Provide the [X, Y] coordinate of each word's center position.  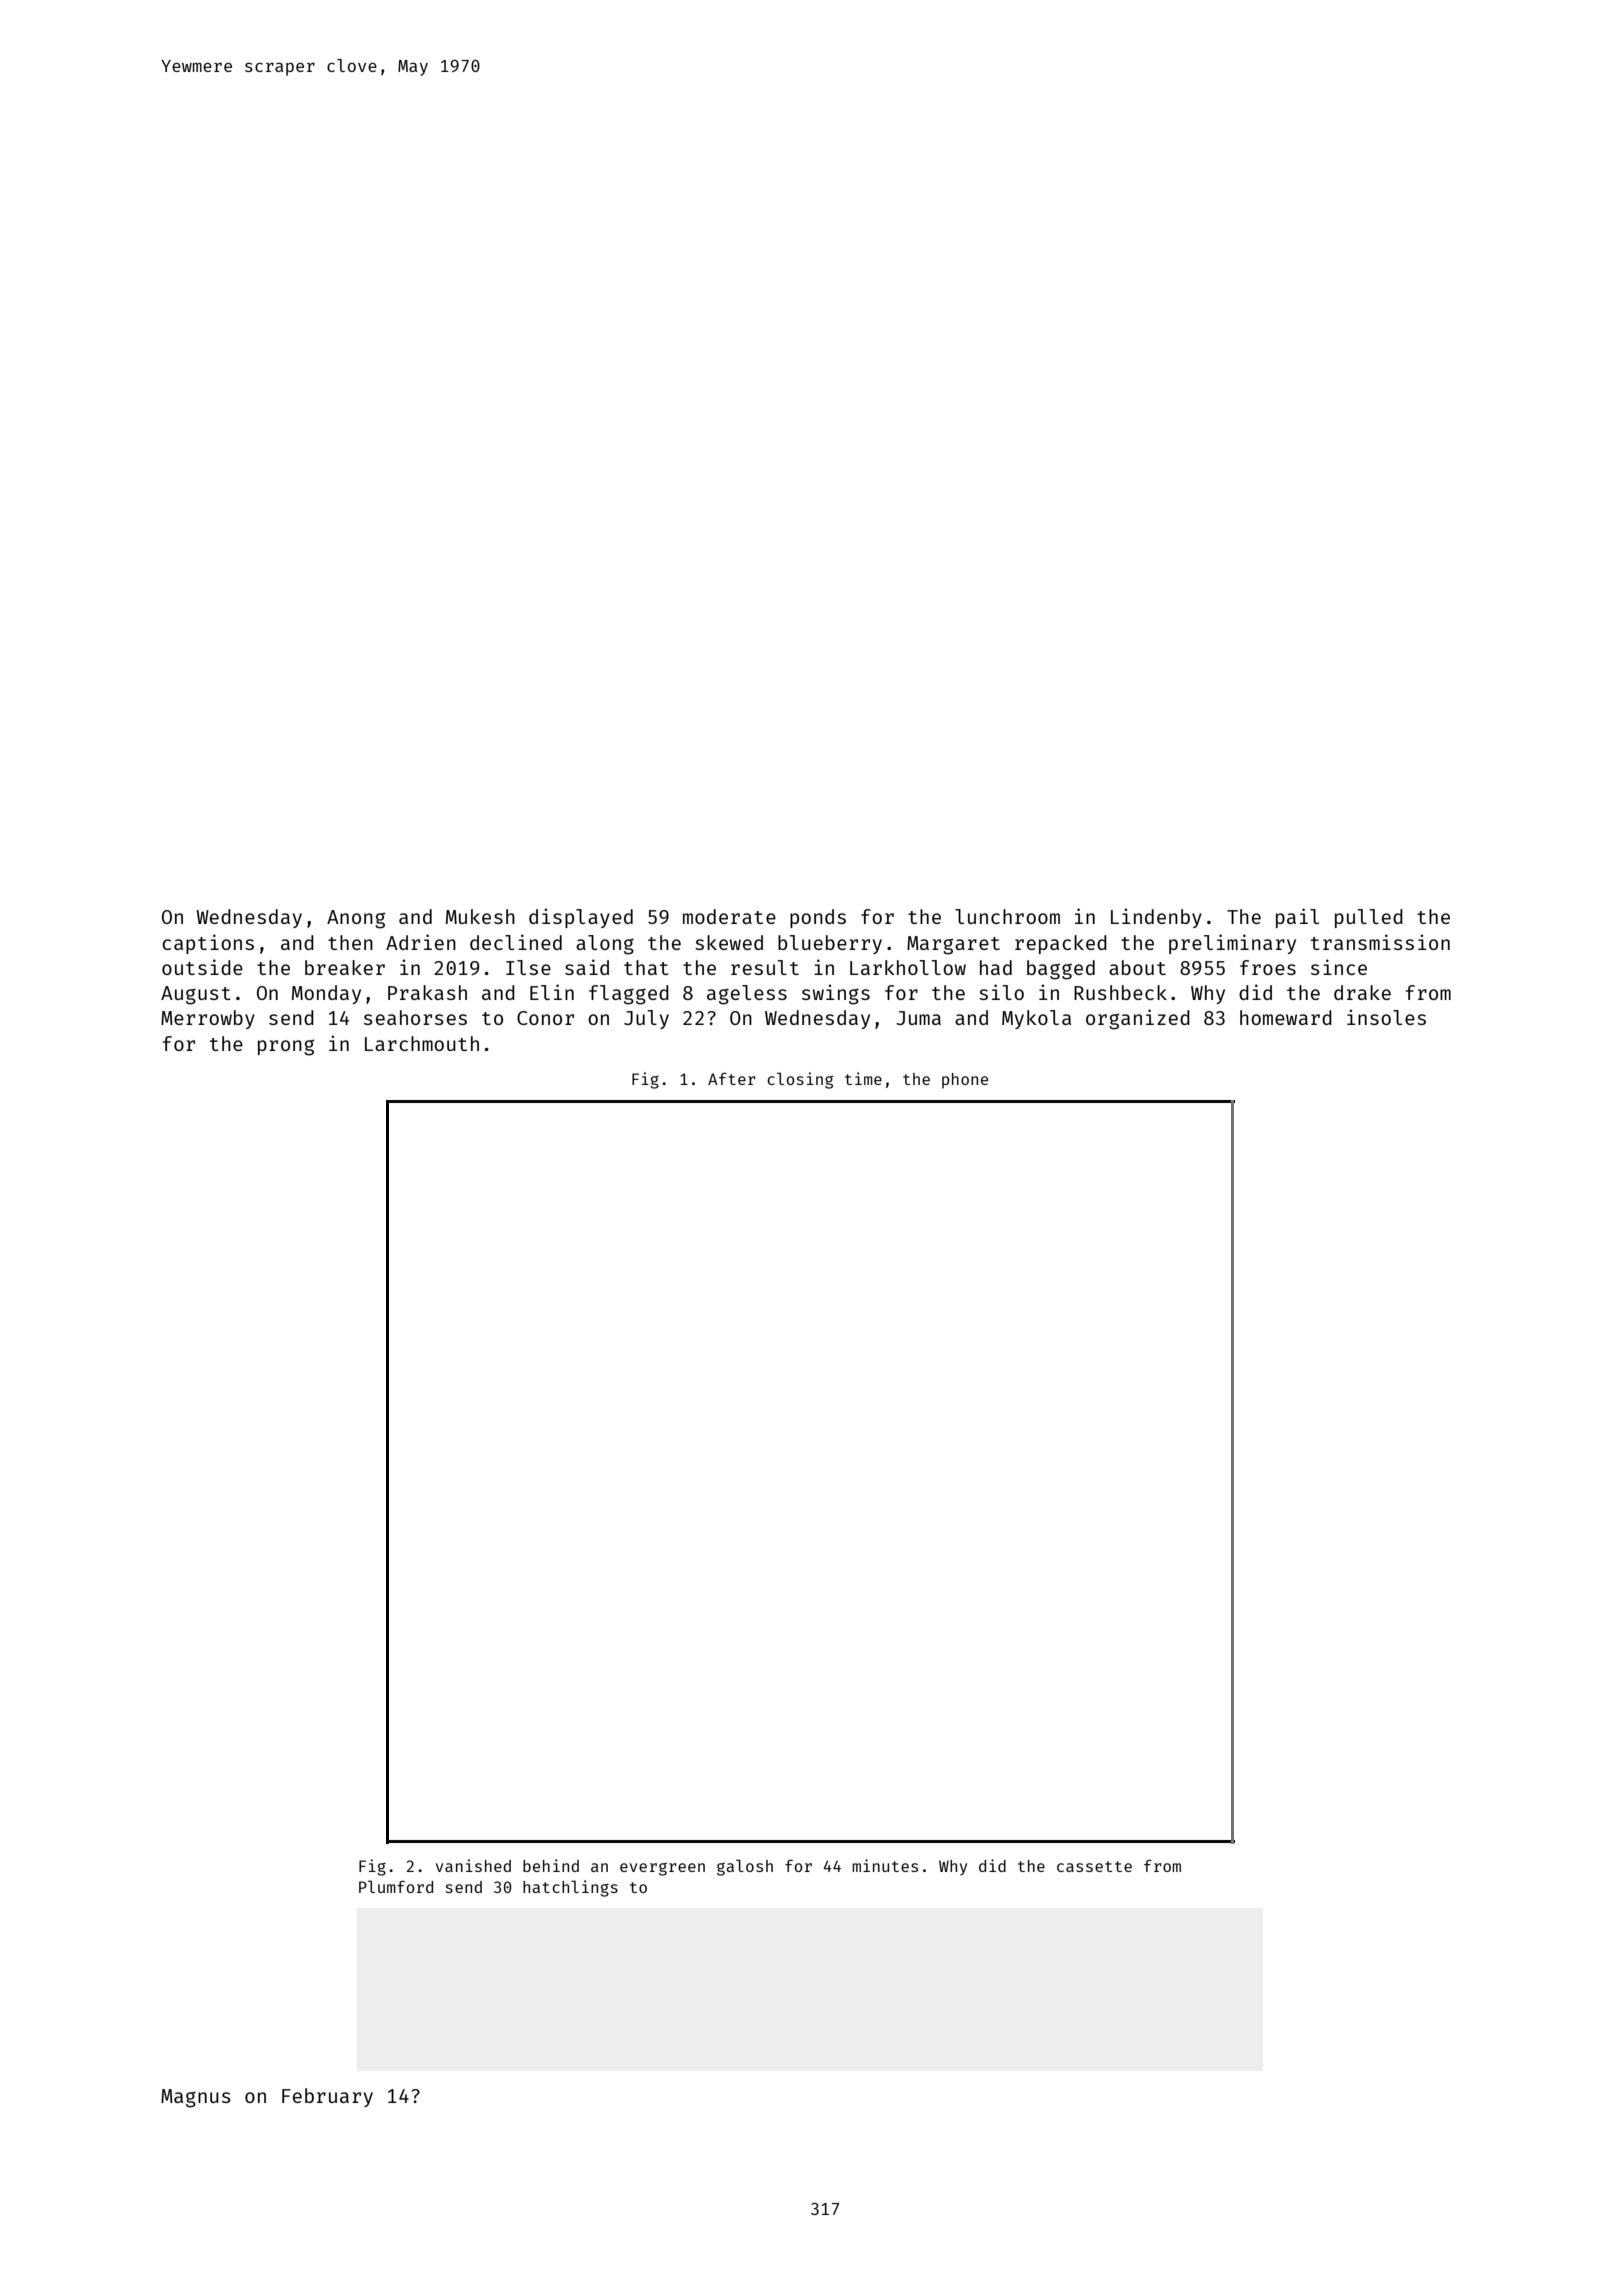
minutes [885, 1865]
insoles [1386, 1017]
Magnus [196, 2098]
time [863, 1078]
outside [202, 967]
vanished [473, 1865]
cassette [1094, 1866]
